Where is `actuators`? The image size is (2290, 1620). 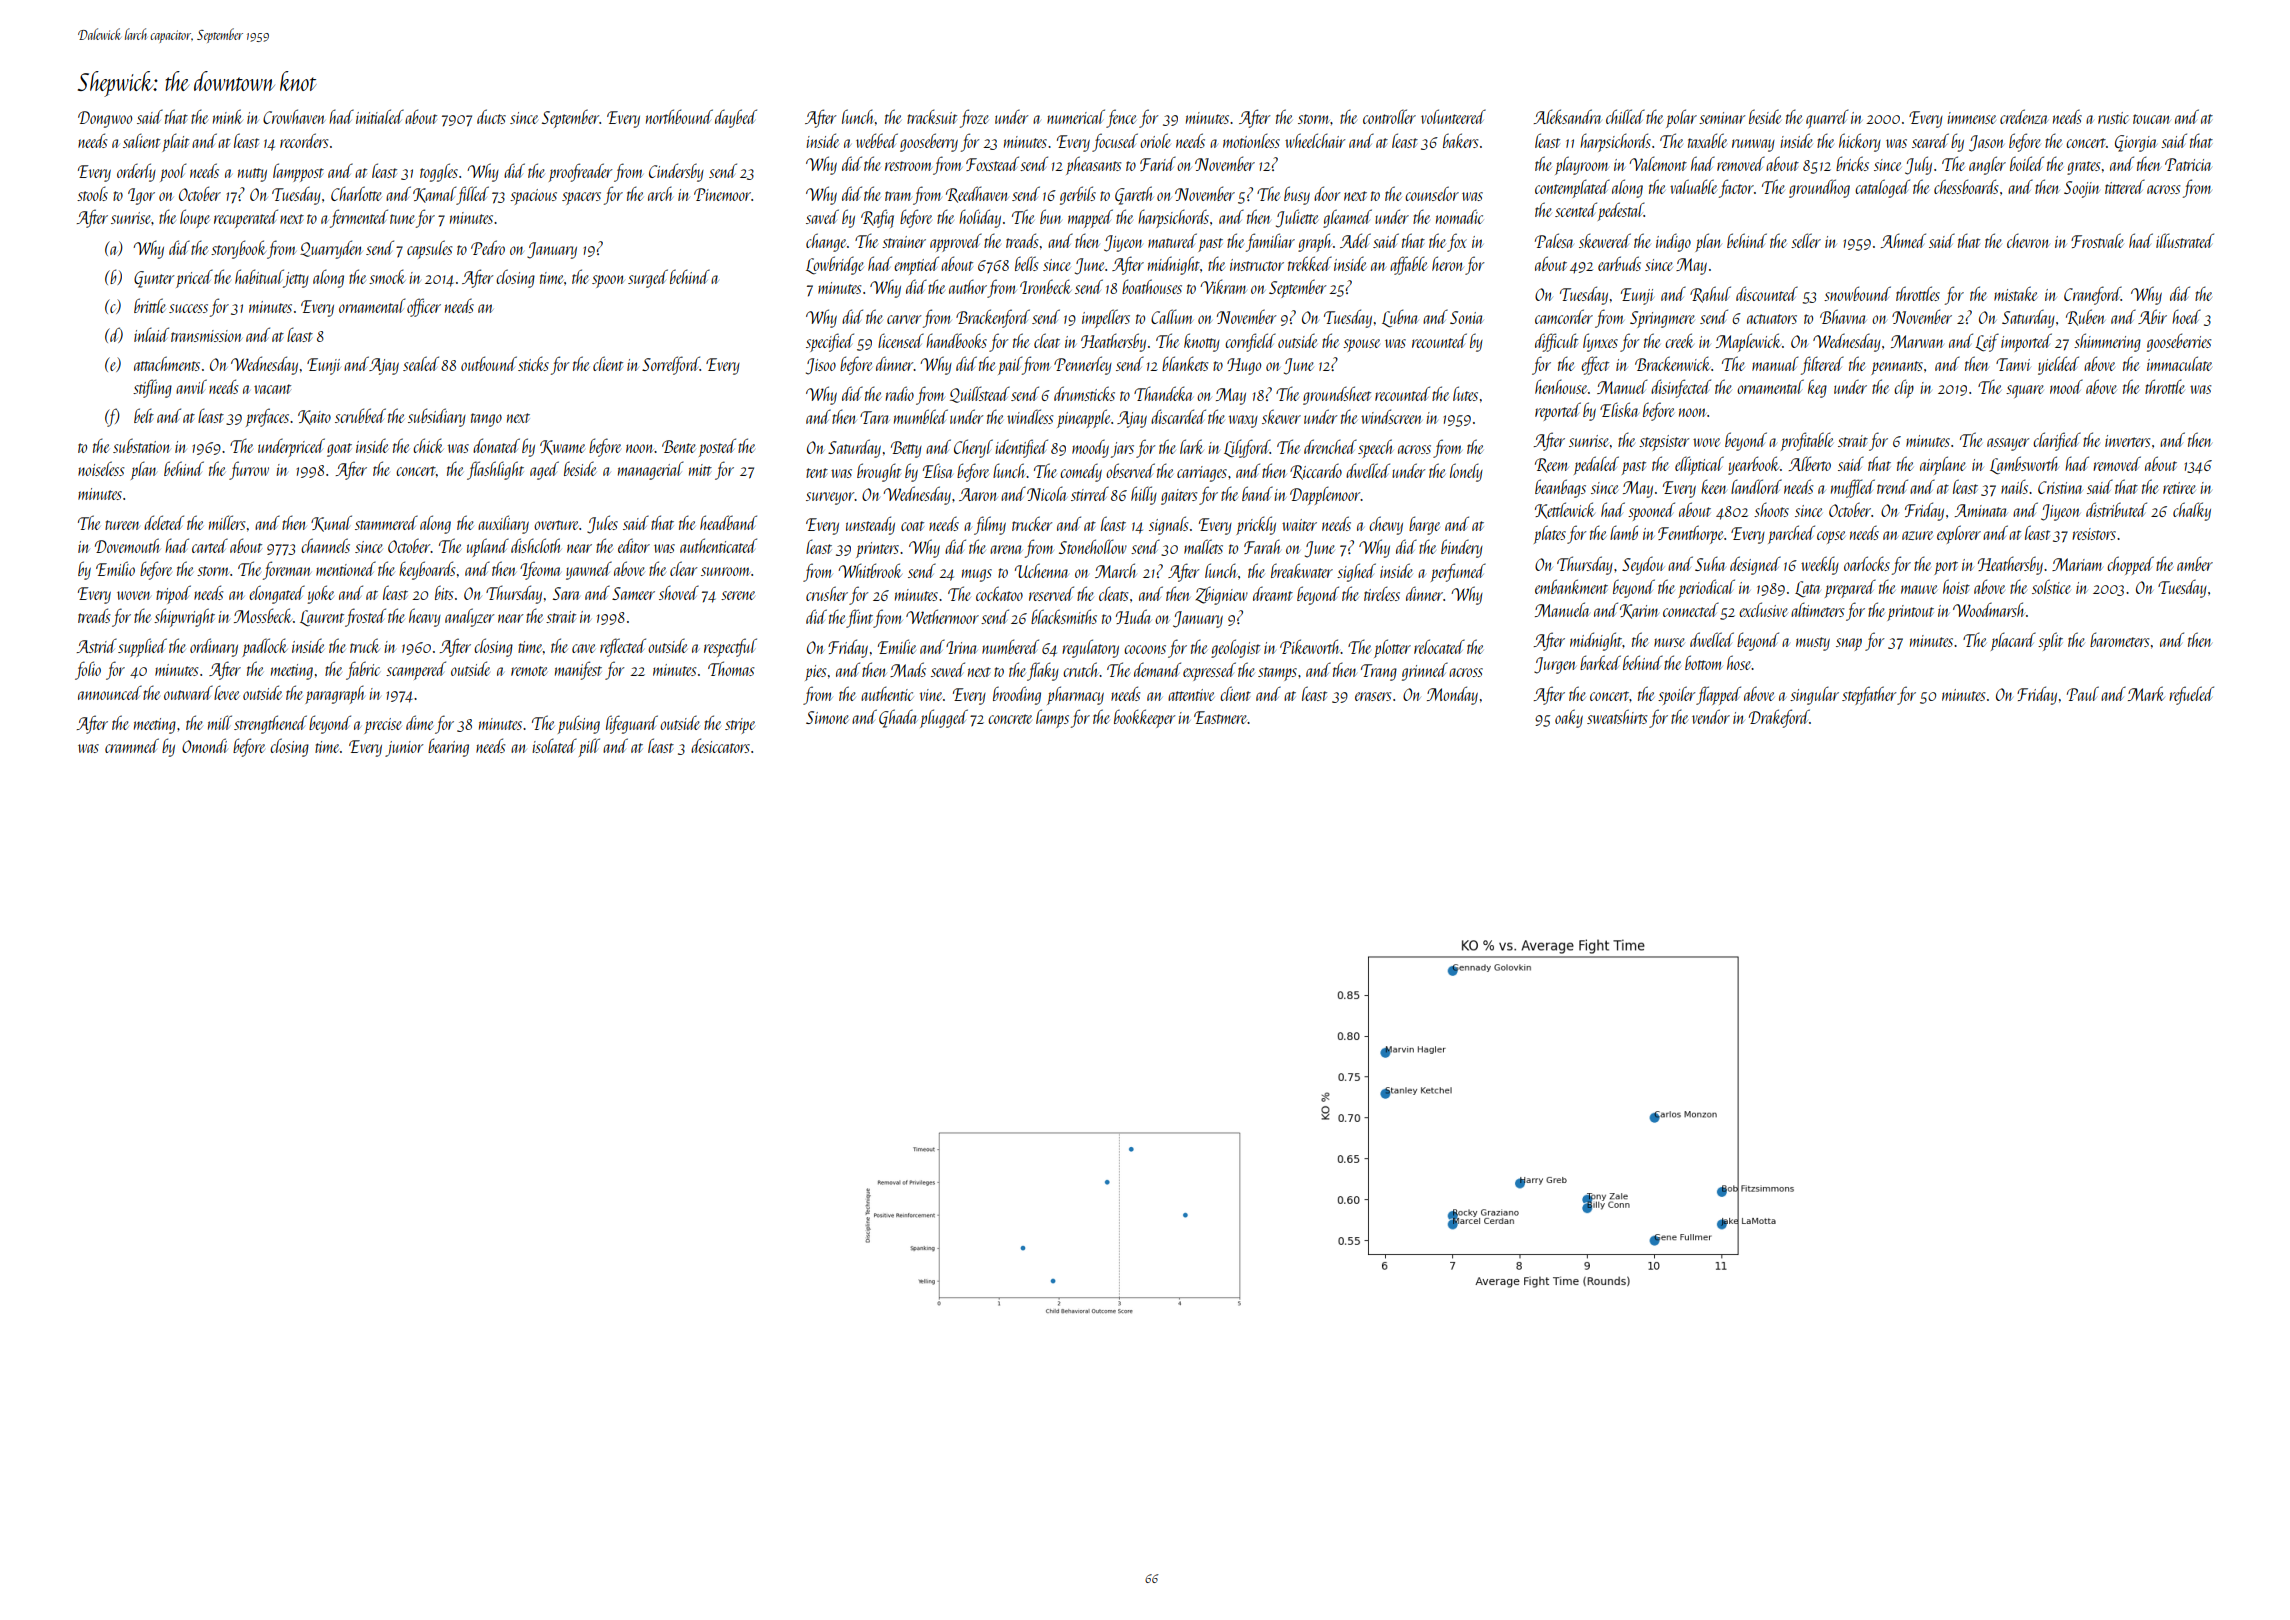 actuators is located at coordinates (1772, 319).
